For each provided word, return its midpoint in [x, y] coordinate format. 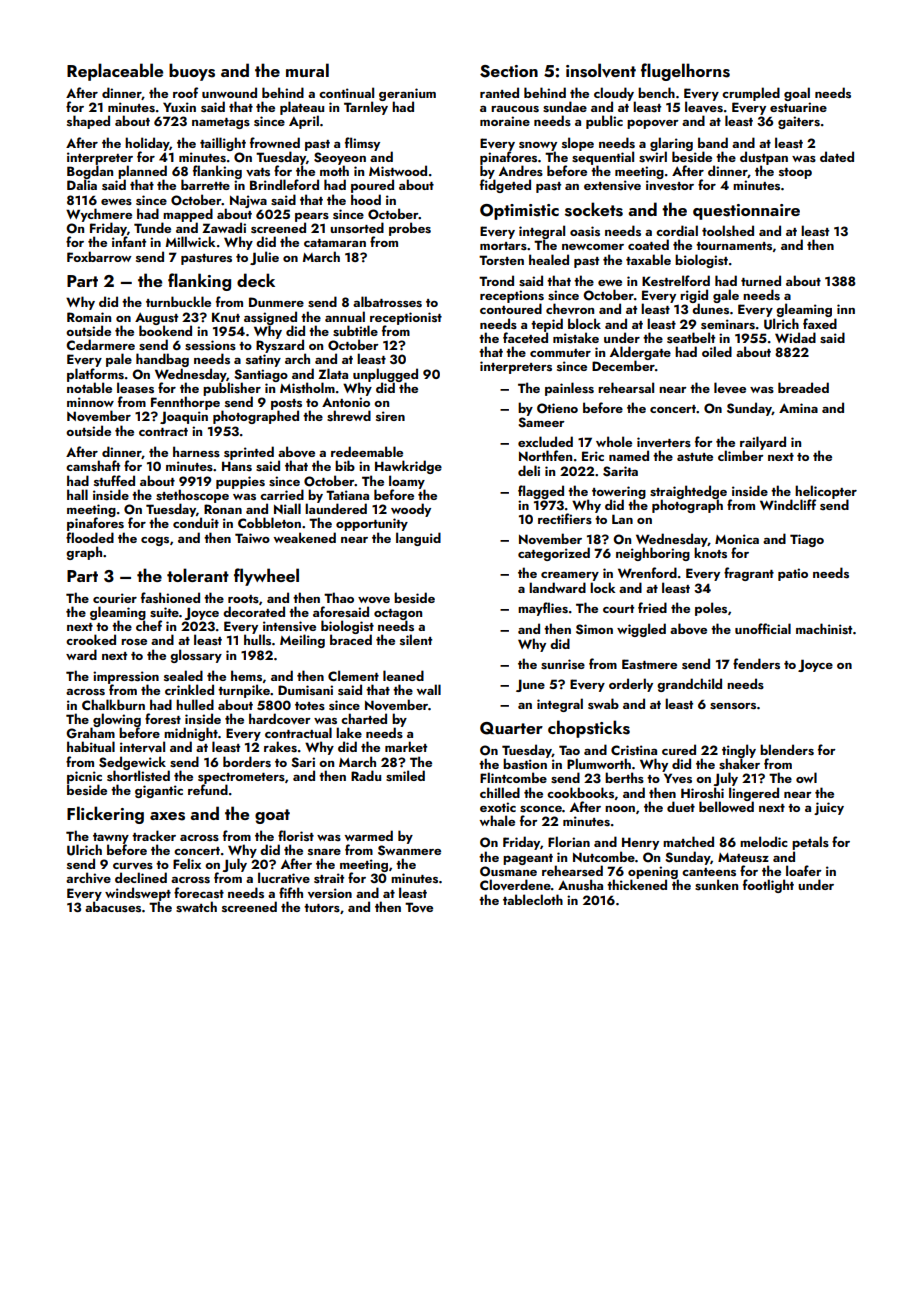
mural [307, 70]
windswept [138, 894]
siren [390, 416]
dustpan [764, 158]
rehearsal [626, 388]
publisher [232, 389]
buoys [192, 72]
